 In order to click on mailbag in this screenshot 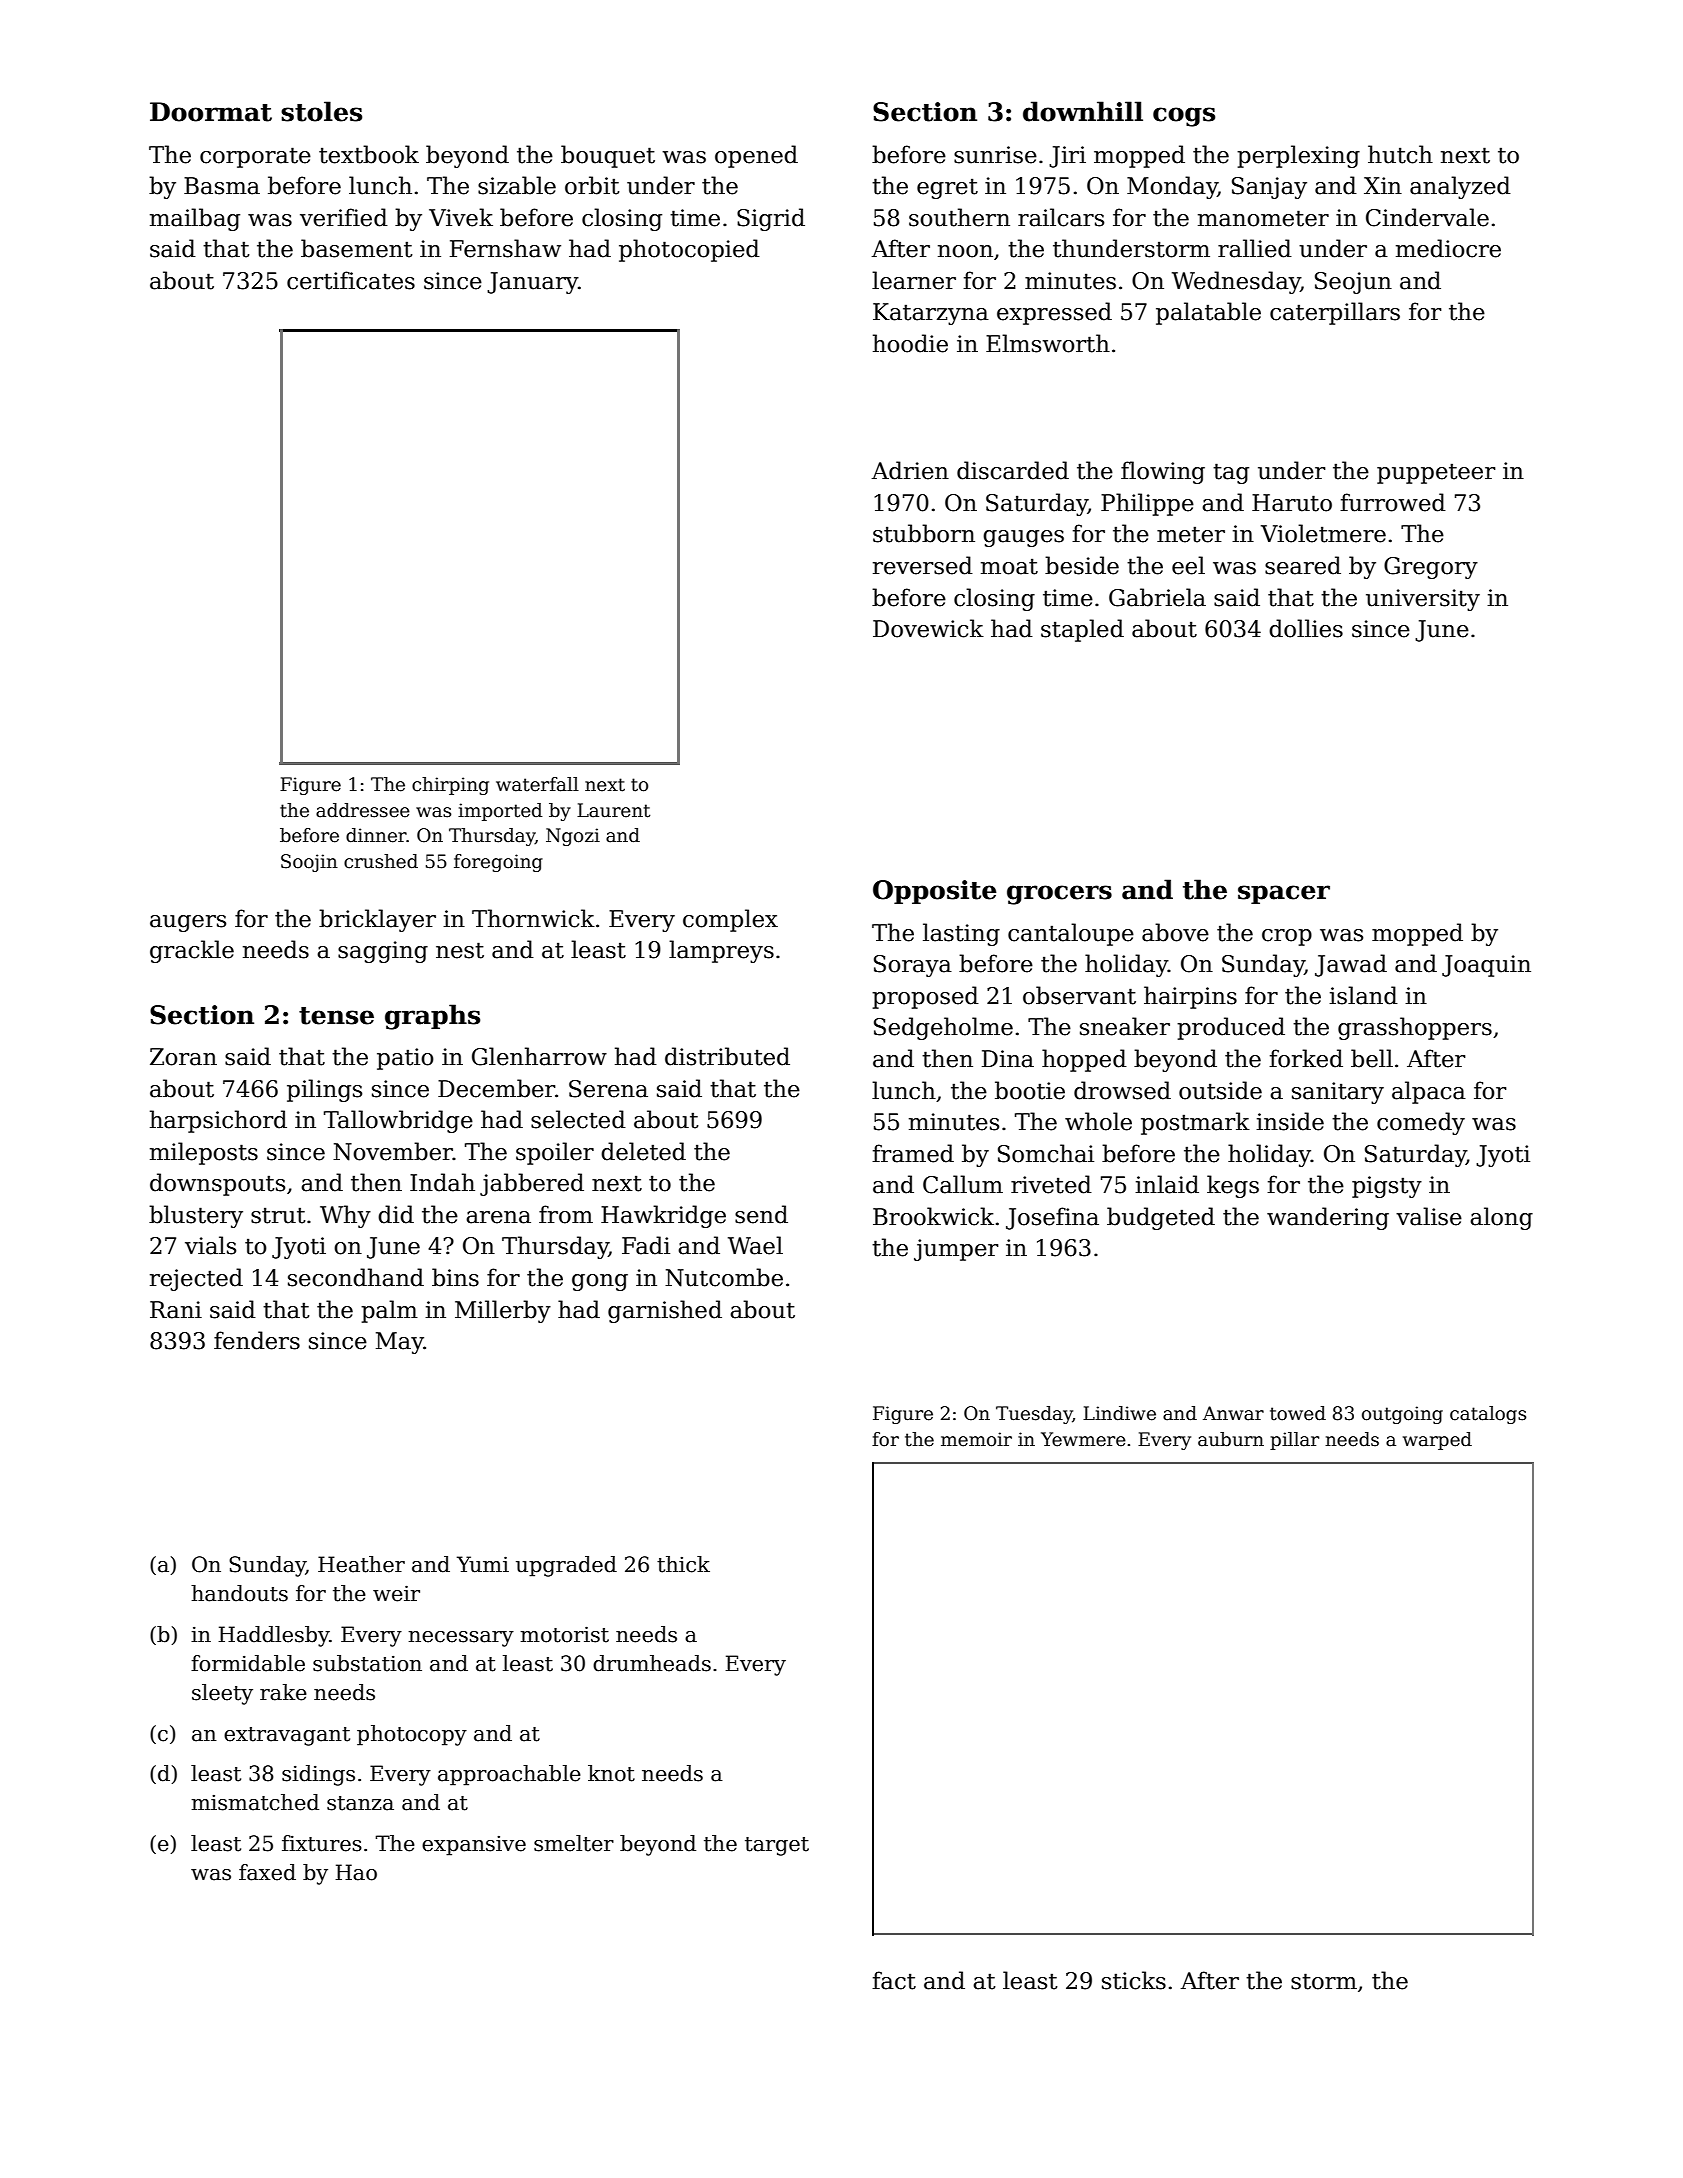, I will do `click(195, 219)`.
